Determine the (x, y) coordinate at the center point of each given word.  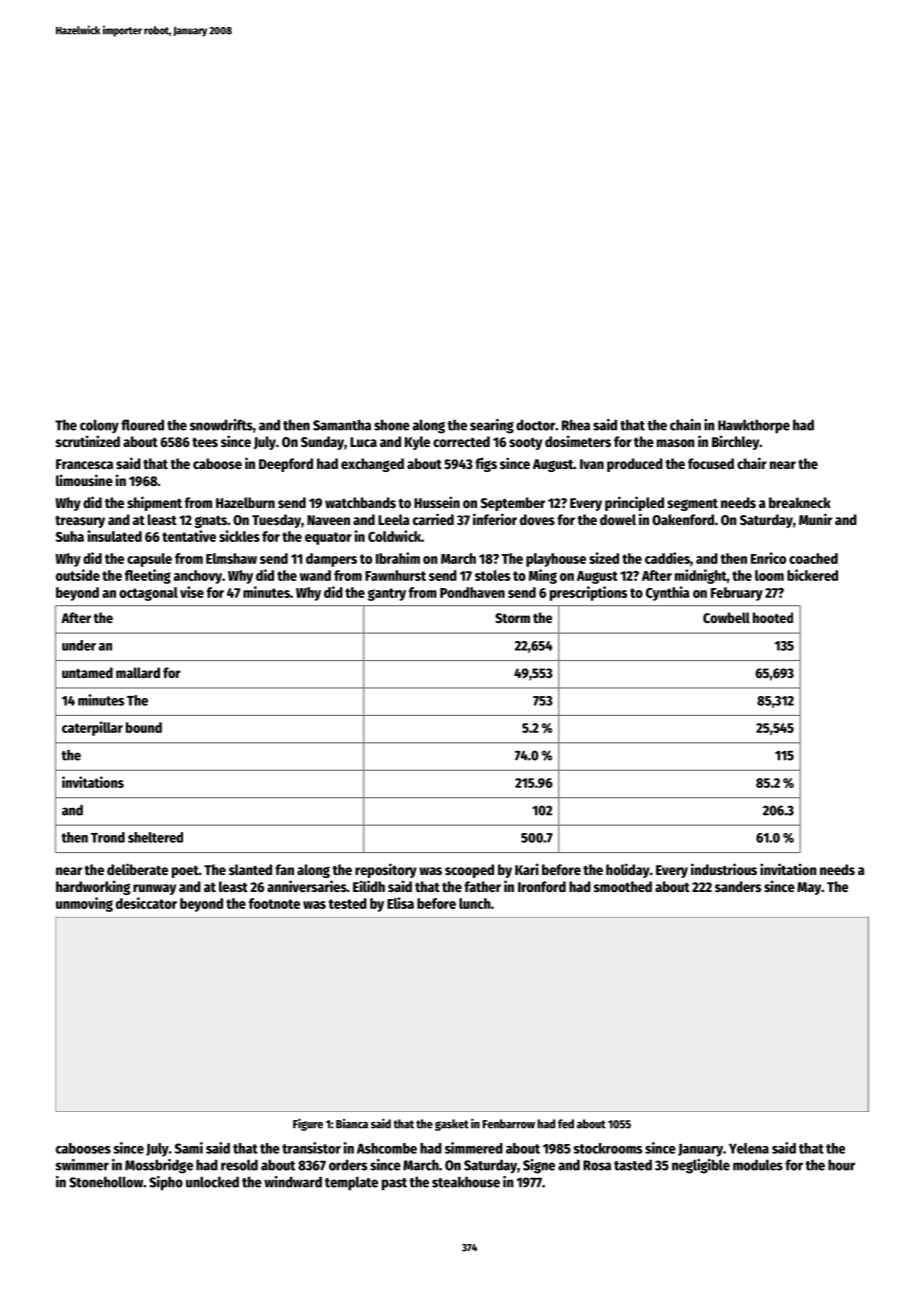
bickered (812, 575)
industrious (724, 869)
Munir (815, 519)
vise (192, 592)
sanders (738, 886)
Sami (189, 1148)
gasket (452, 1125)
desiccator (146, 903)
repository (386, 870)
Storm (512, 618)
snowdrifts (221, 425)
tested (347, 903)
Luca (363, 442)
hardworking (93, 887)
